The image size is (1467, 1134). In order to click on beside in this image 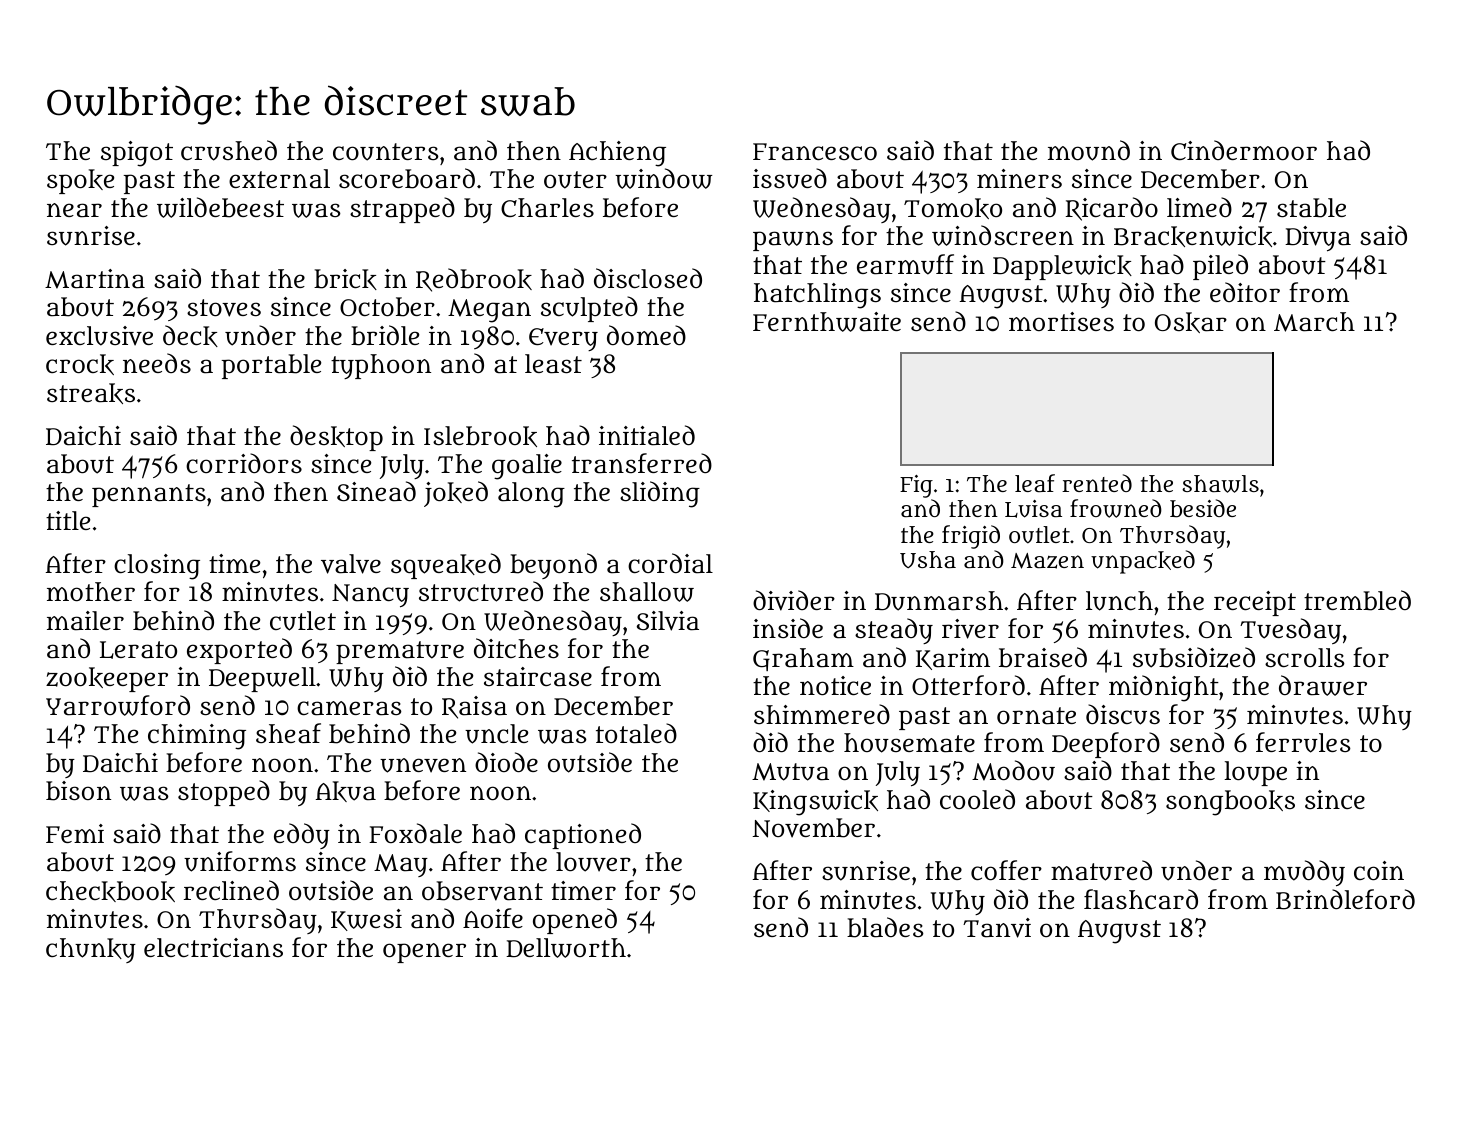, I will do `click(1203, 508)`.
